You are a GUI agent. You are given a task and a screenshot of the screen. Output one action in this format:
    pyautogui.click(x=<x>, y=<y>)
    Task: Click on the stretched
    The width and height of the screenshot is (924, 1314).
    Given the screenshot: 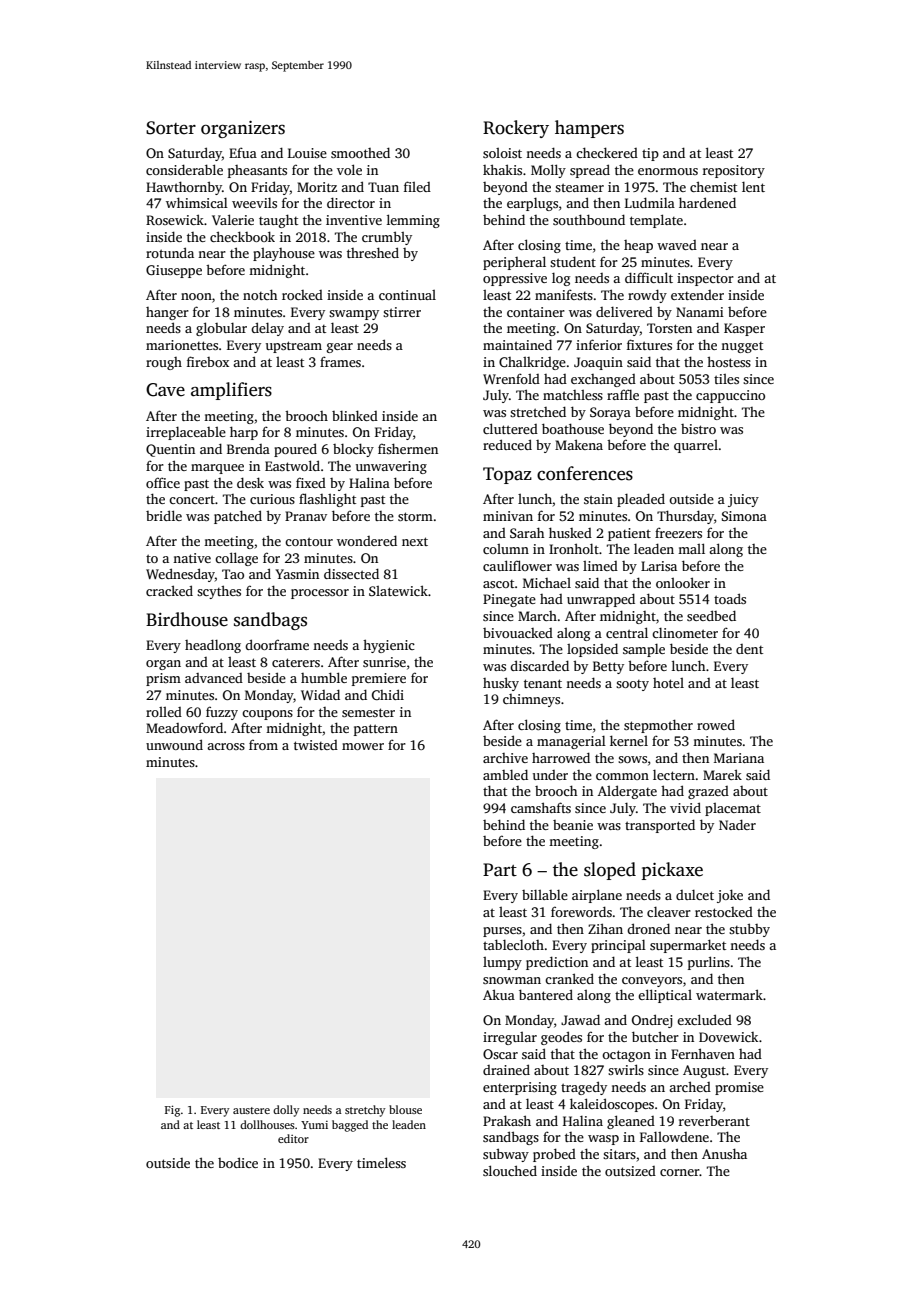 What is the action you would take?
    pyautogui.click(x=538, y=411)
